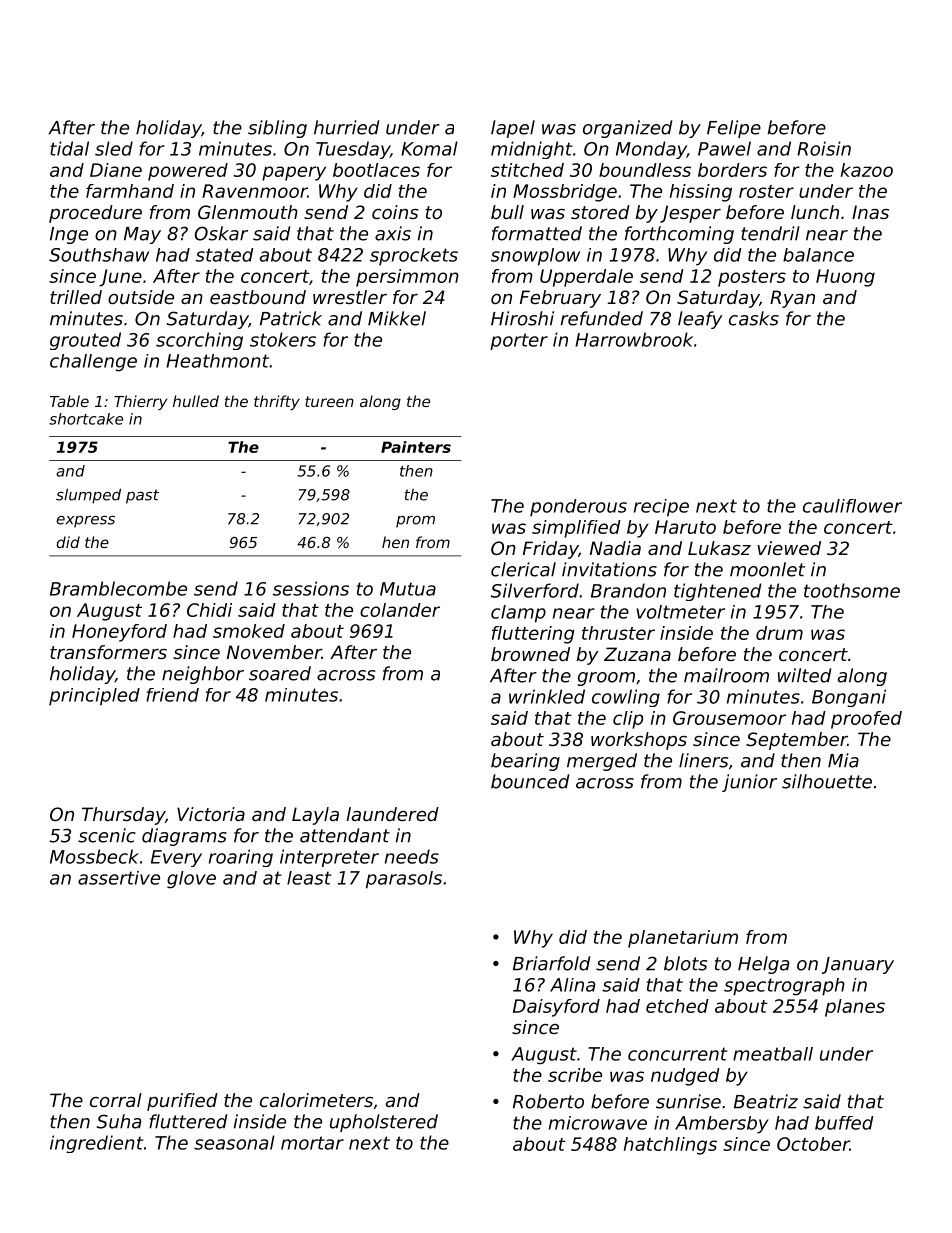 This screenshot has width=952, height=1233. Describe the element at coordinates (96, 1144) in the screenshot. I see `ingredient` at that location.
